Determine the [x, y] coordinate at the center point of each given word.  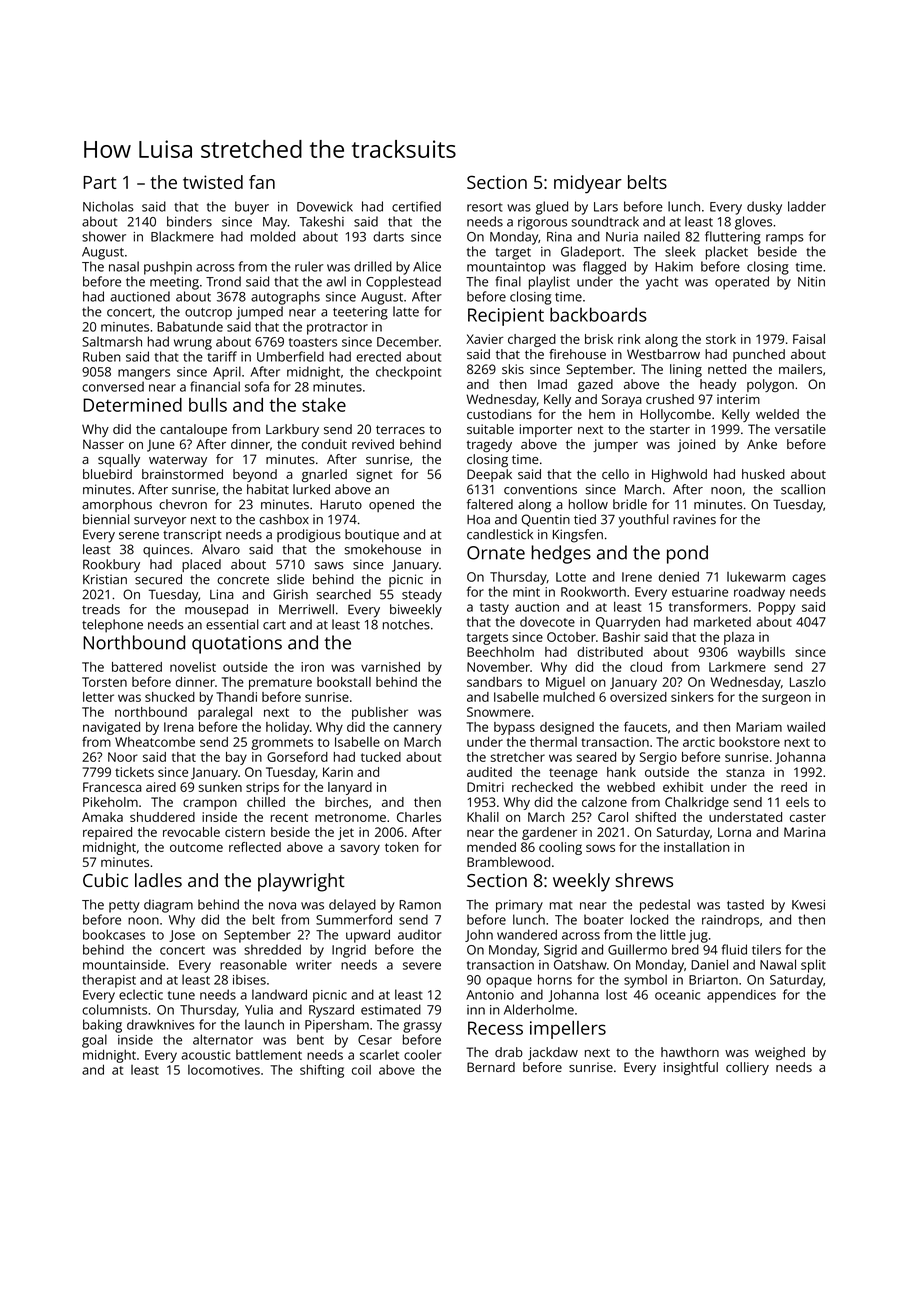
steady [422, 596]
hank [621, 772]
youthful [644, 521]
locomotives [224, 1070]
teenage [573, 774]
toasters [313, 342]
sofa [257, 386]
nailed [662, 236]
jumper [615, 445]
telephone [112, 626]
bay [236, 758]
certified [416, 206]
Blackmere [182, 236]
